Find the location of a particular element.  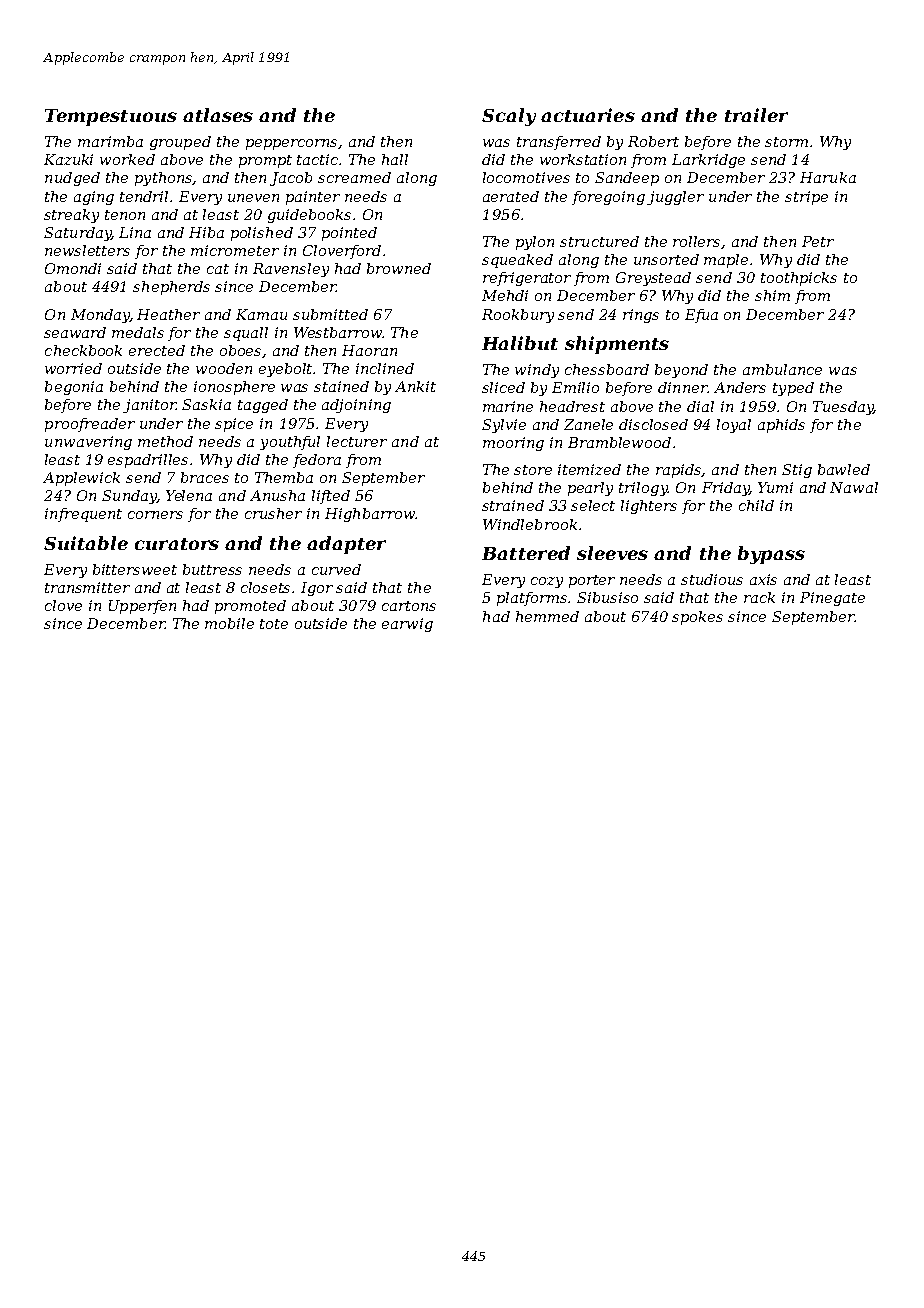

toothpicks is located at coordinates (799, 279).
